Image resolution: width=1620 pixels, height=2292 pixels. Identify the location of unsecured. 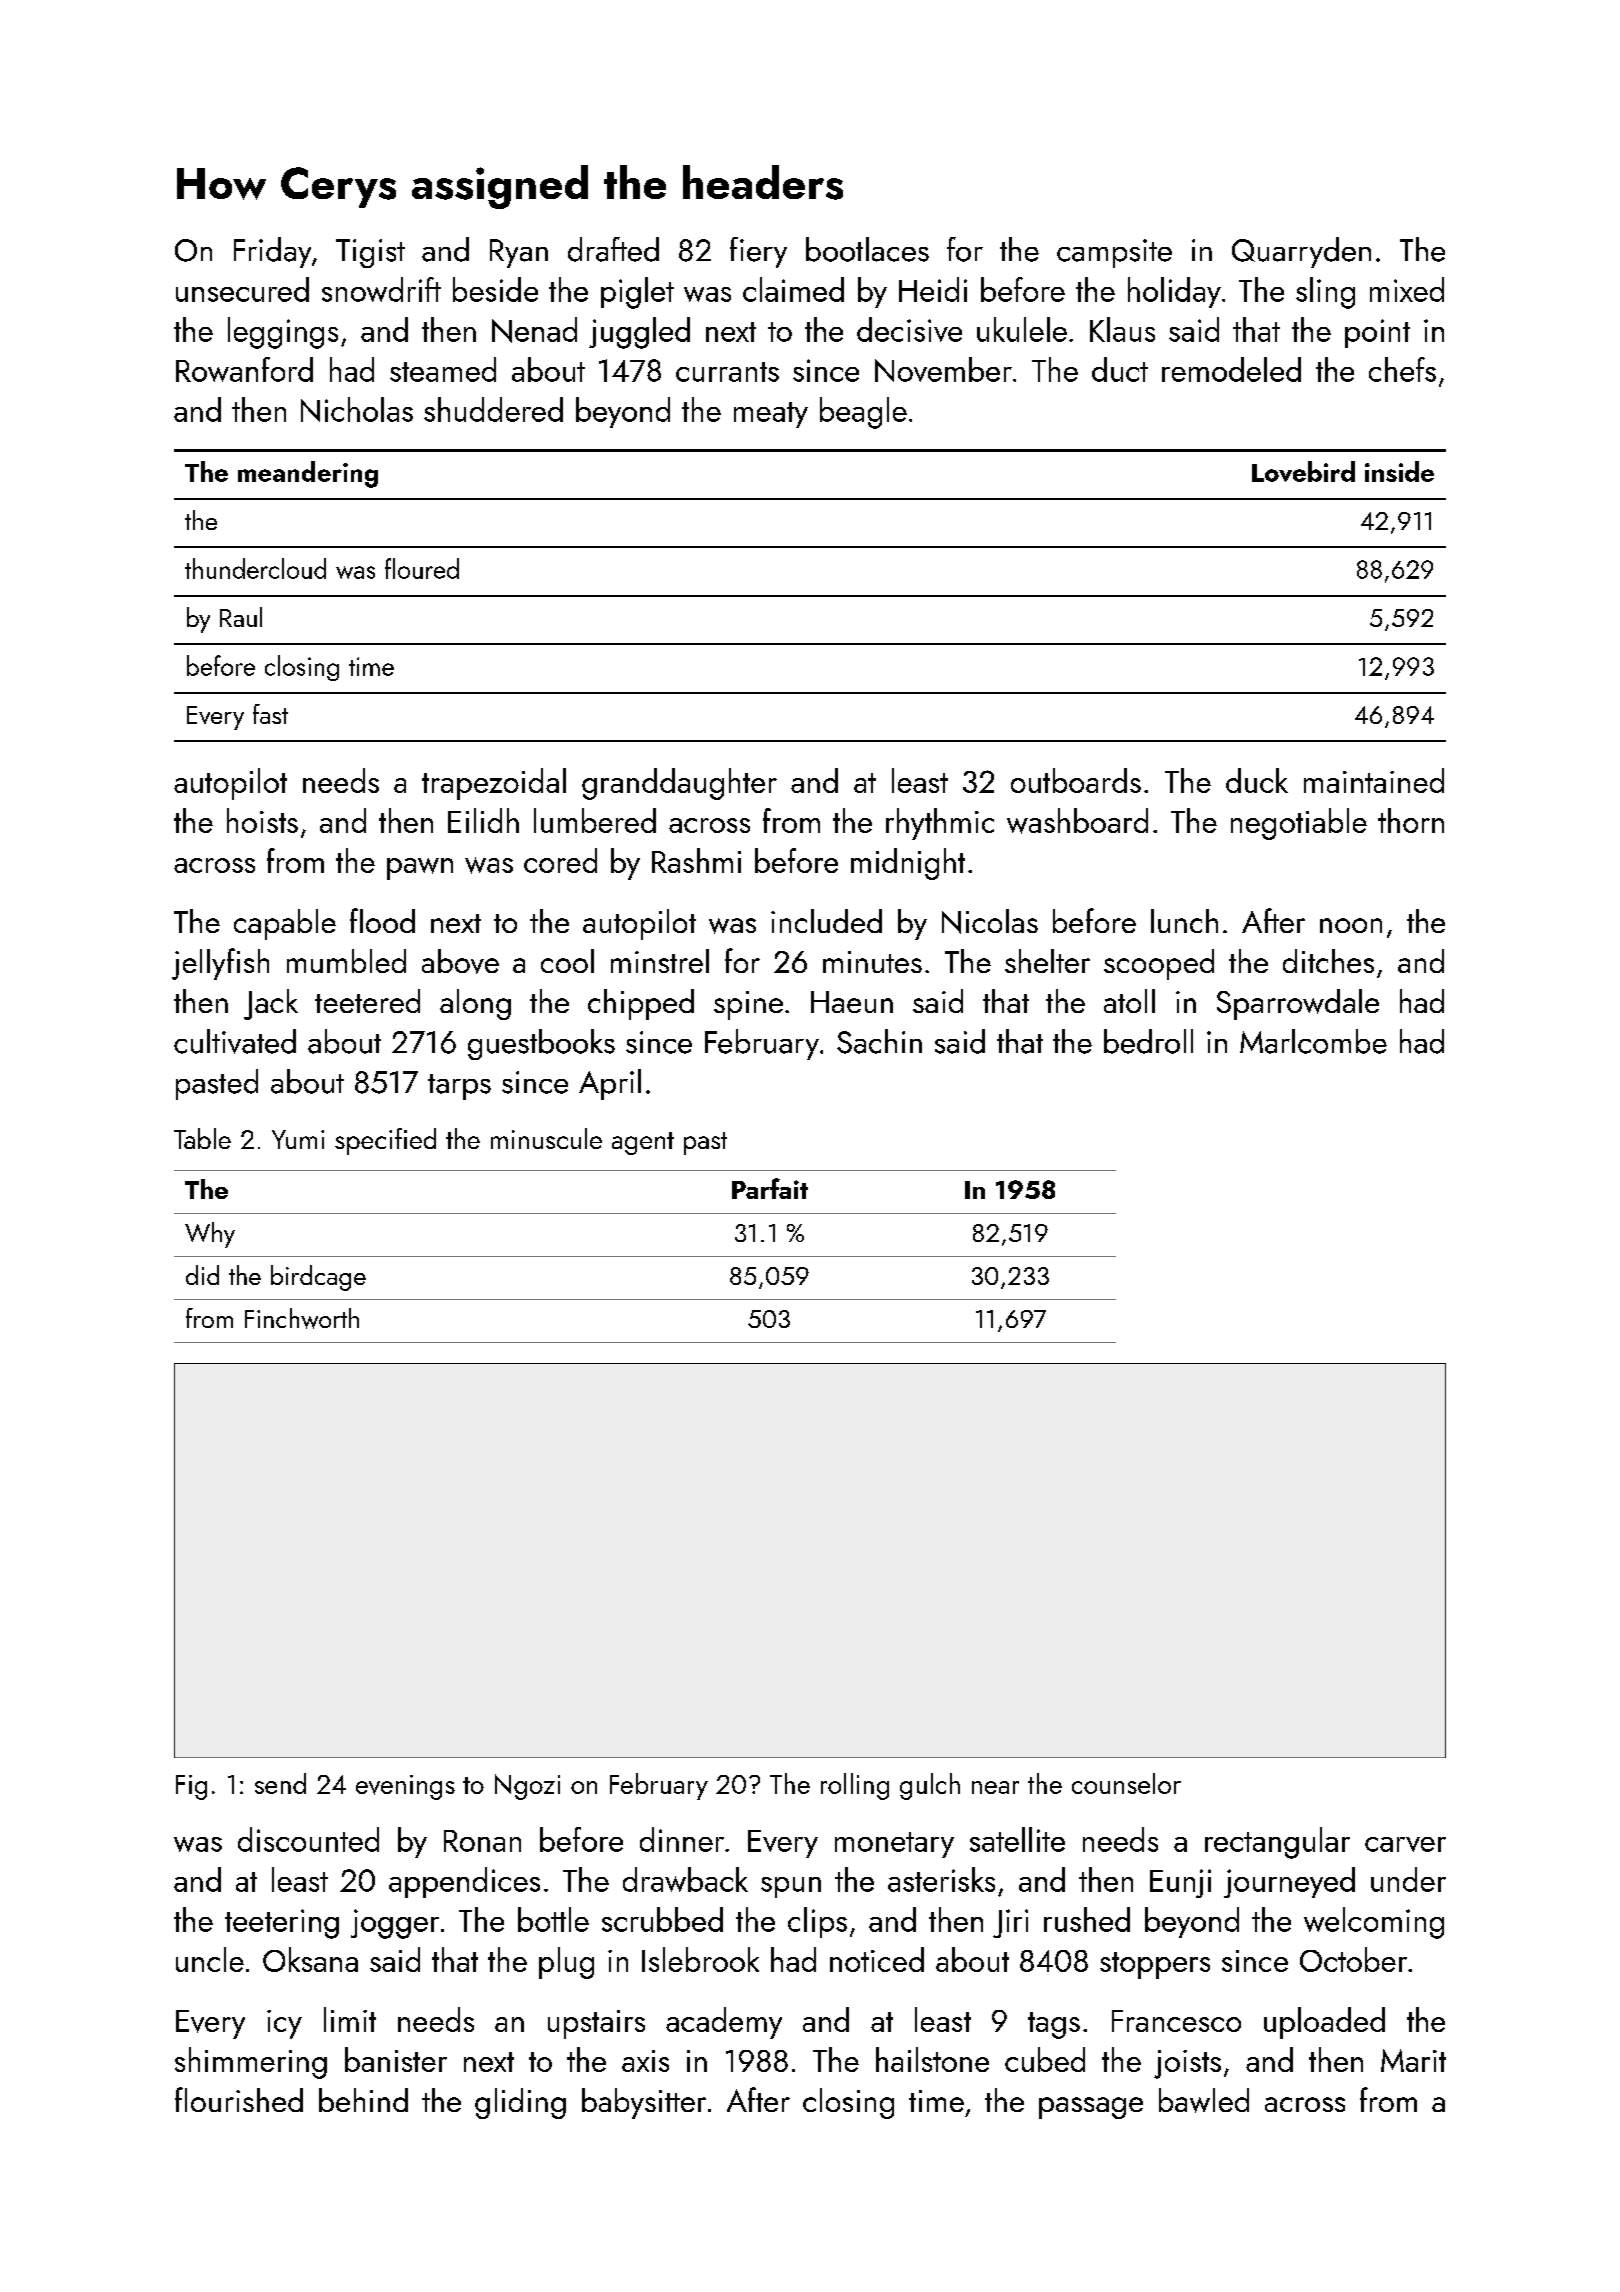
(242, 289).
